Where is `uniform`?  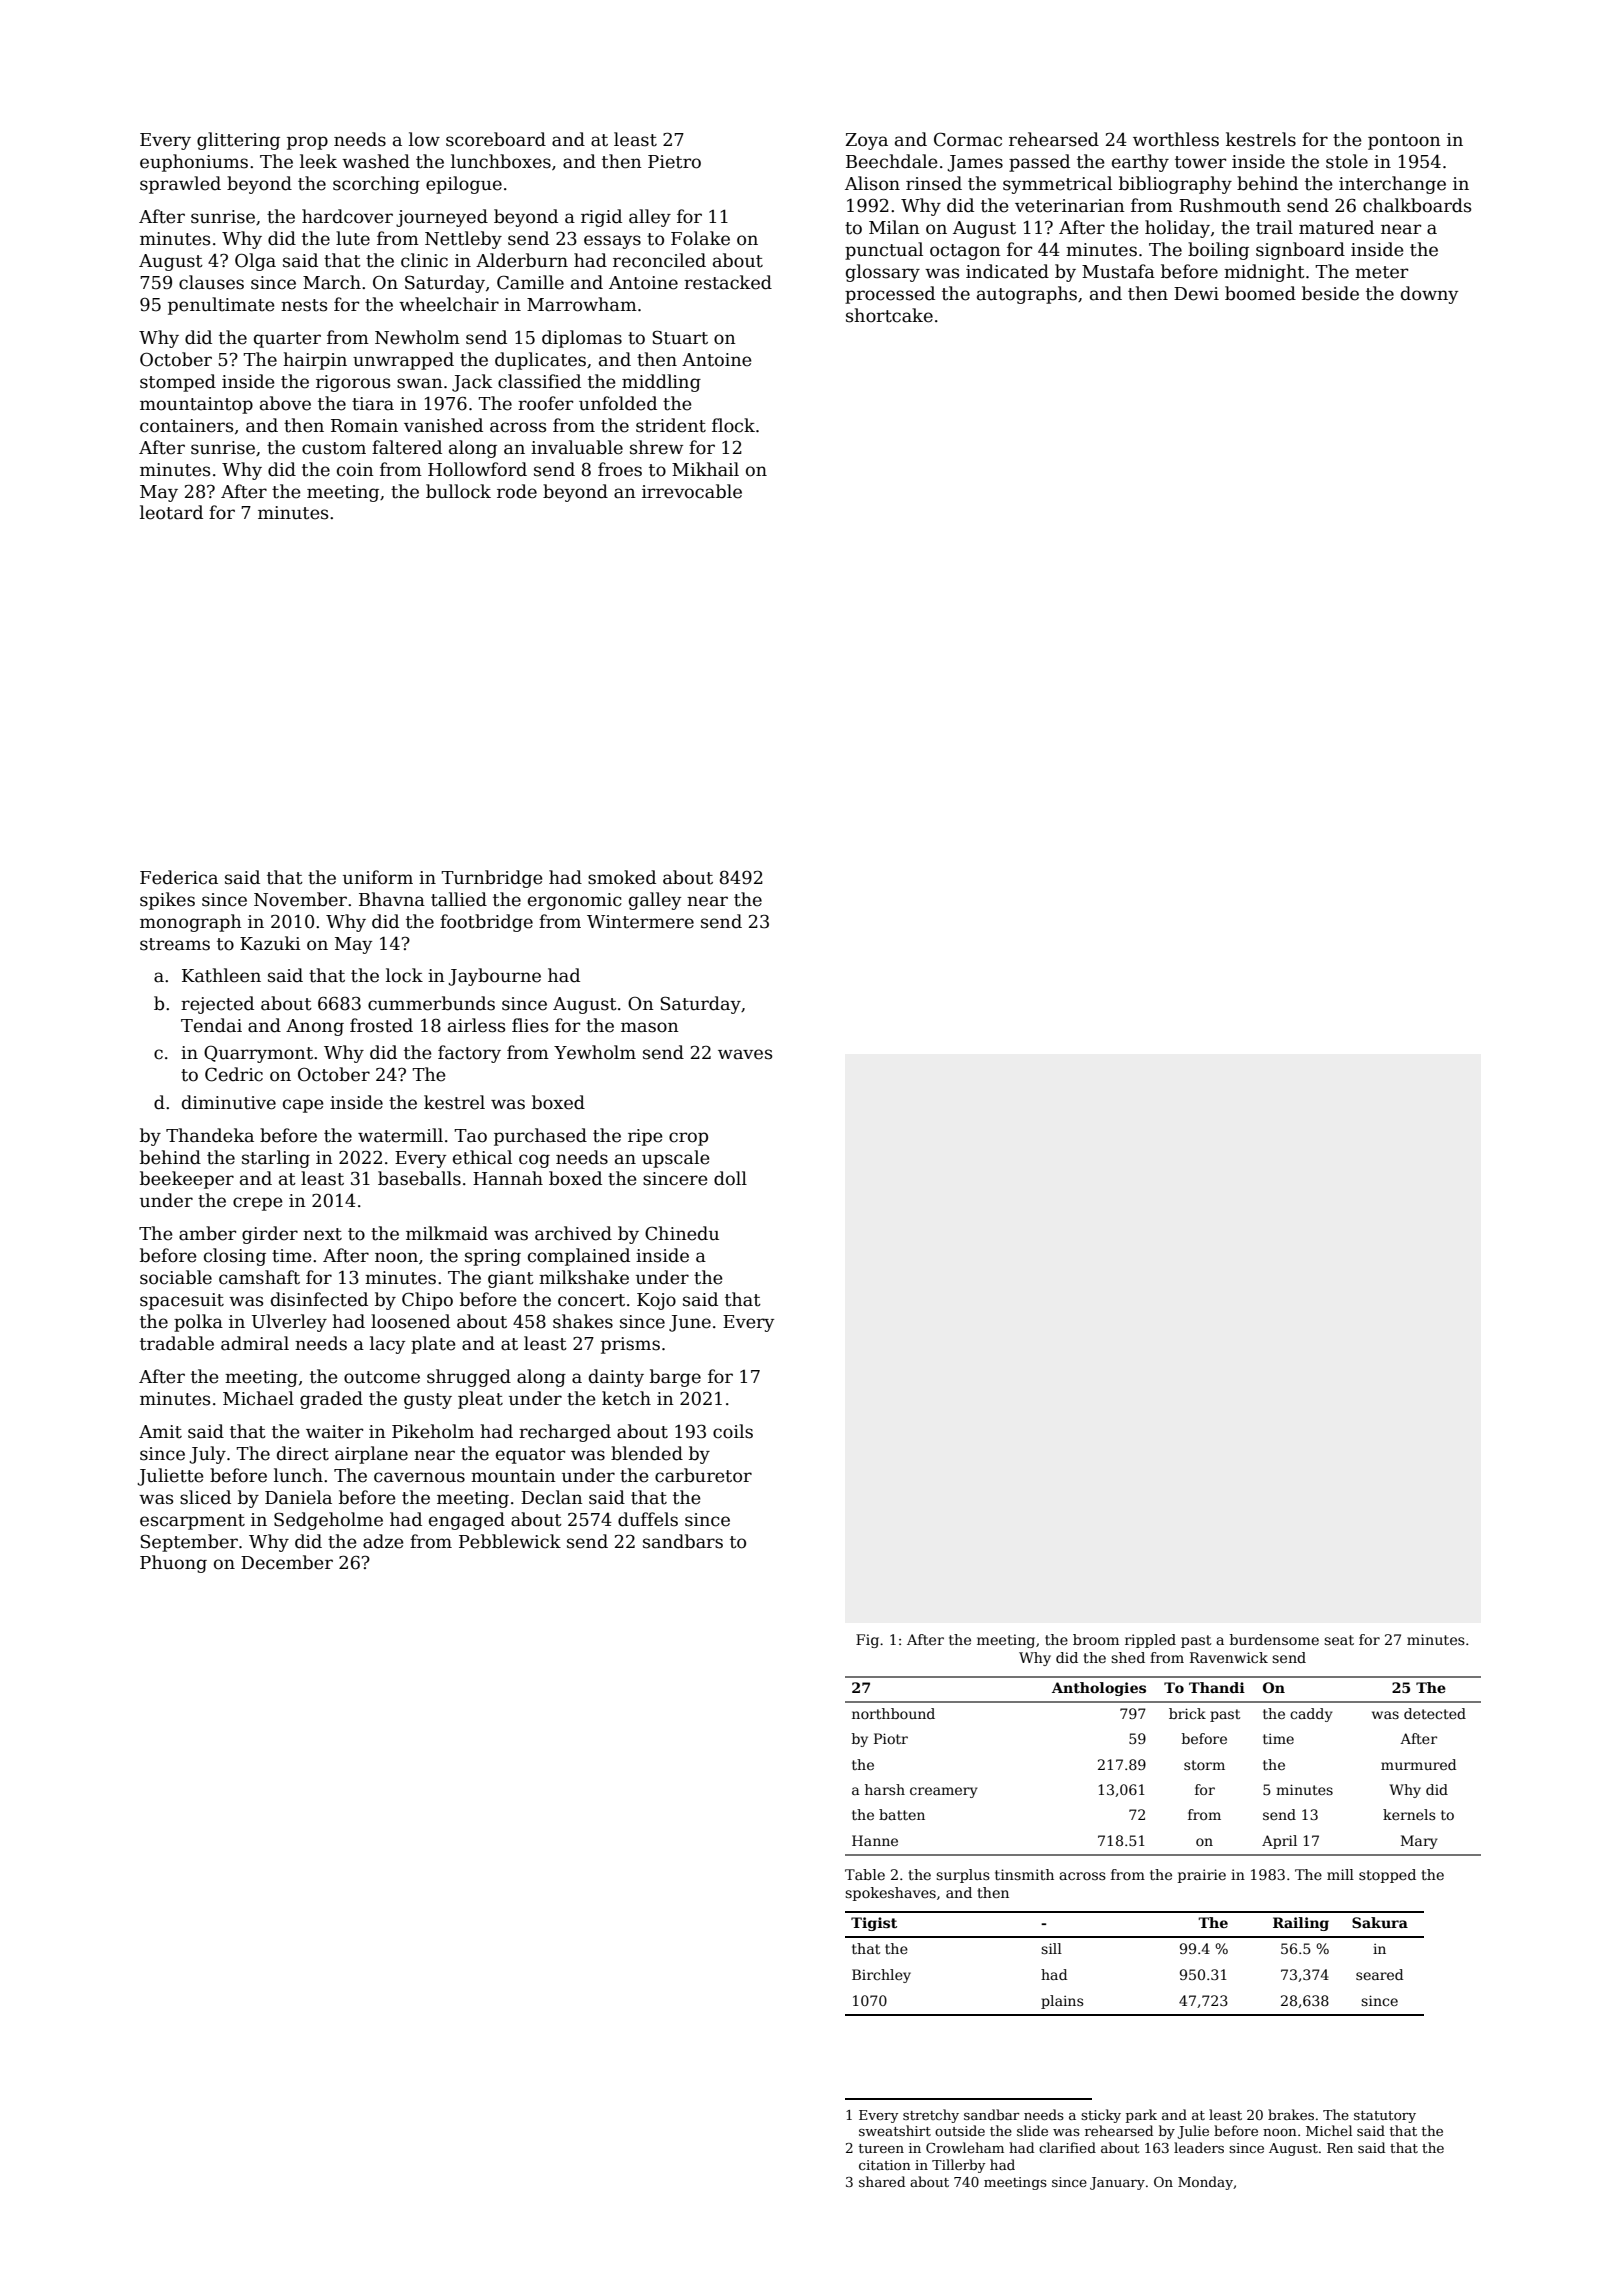
uniform is located at coordinates (378, 877).
